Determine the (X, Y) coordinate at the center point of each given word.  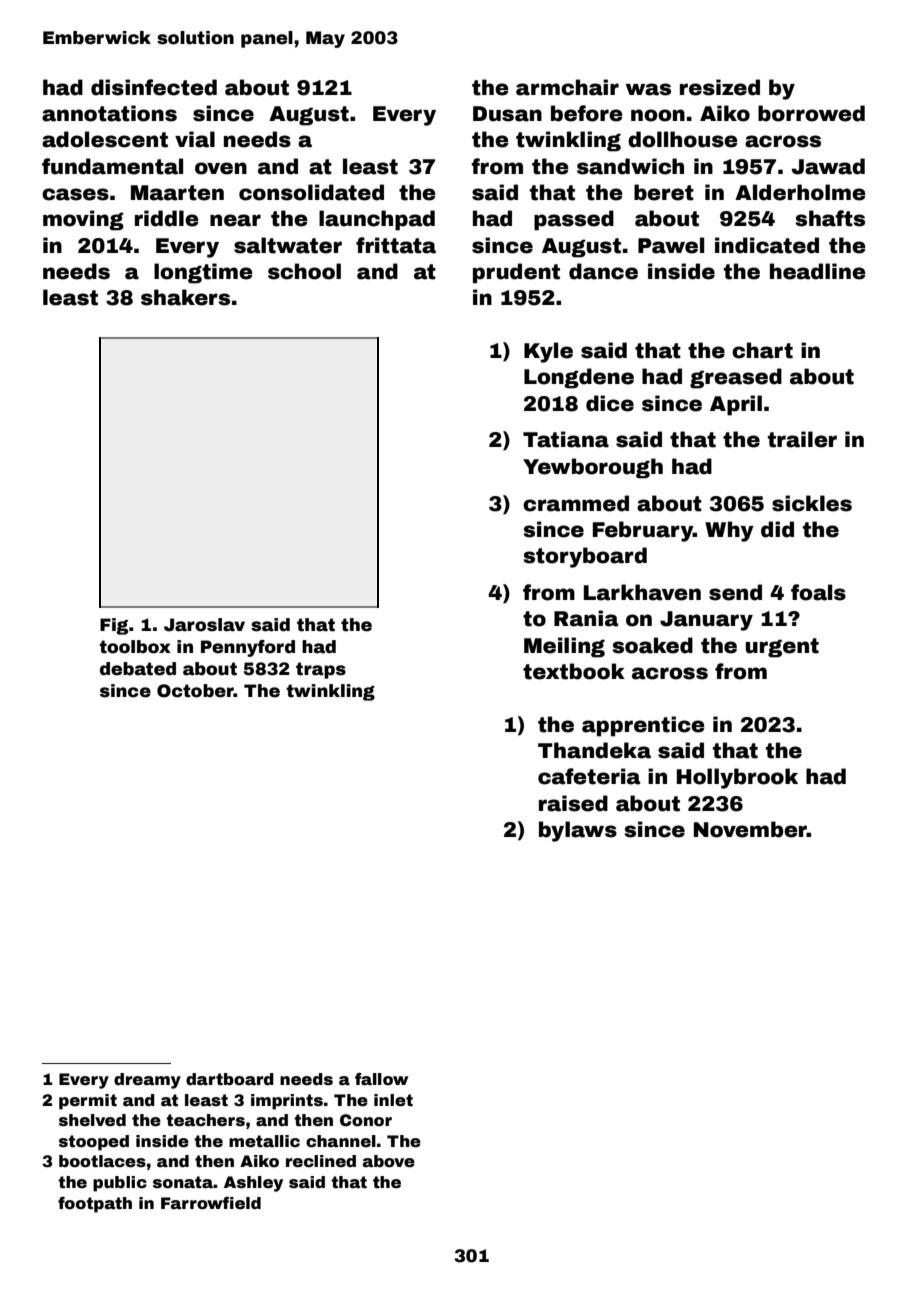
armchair (567, 87)
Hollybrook (737, 778)
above (388, 1161)
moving (83, 220)
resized (720, 87)
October (195, 691)
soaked (652, 645)
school (304, 271)
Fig (114, 626)
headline (818, 271)
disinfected (154, 87)
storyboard (585, 557)
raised (573, 803)
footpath (95, 1205)
